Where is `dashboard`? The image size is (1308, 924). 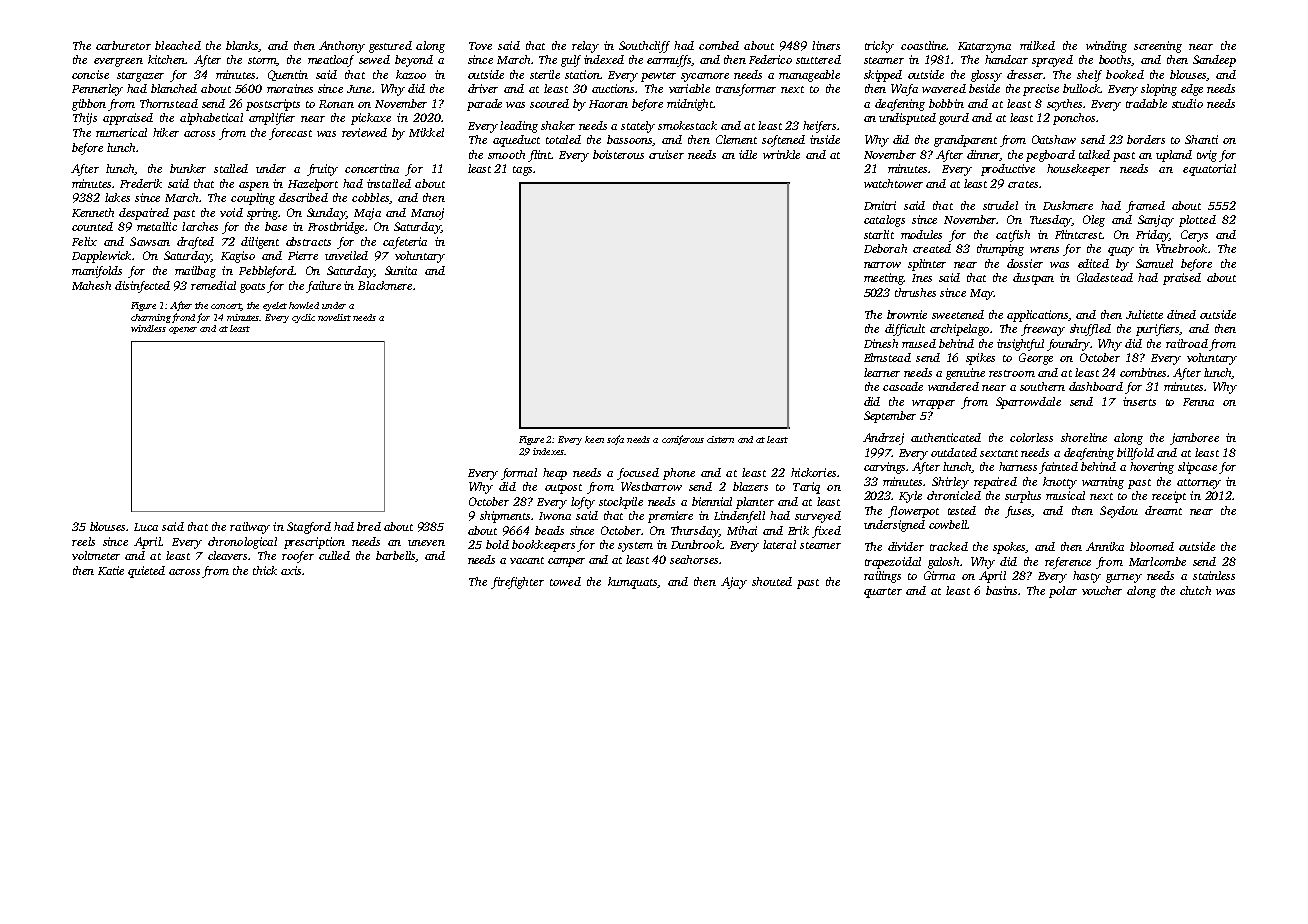 dashboard is located at coordinates (1096, 386).
